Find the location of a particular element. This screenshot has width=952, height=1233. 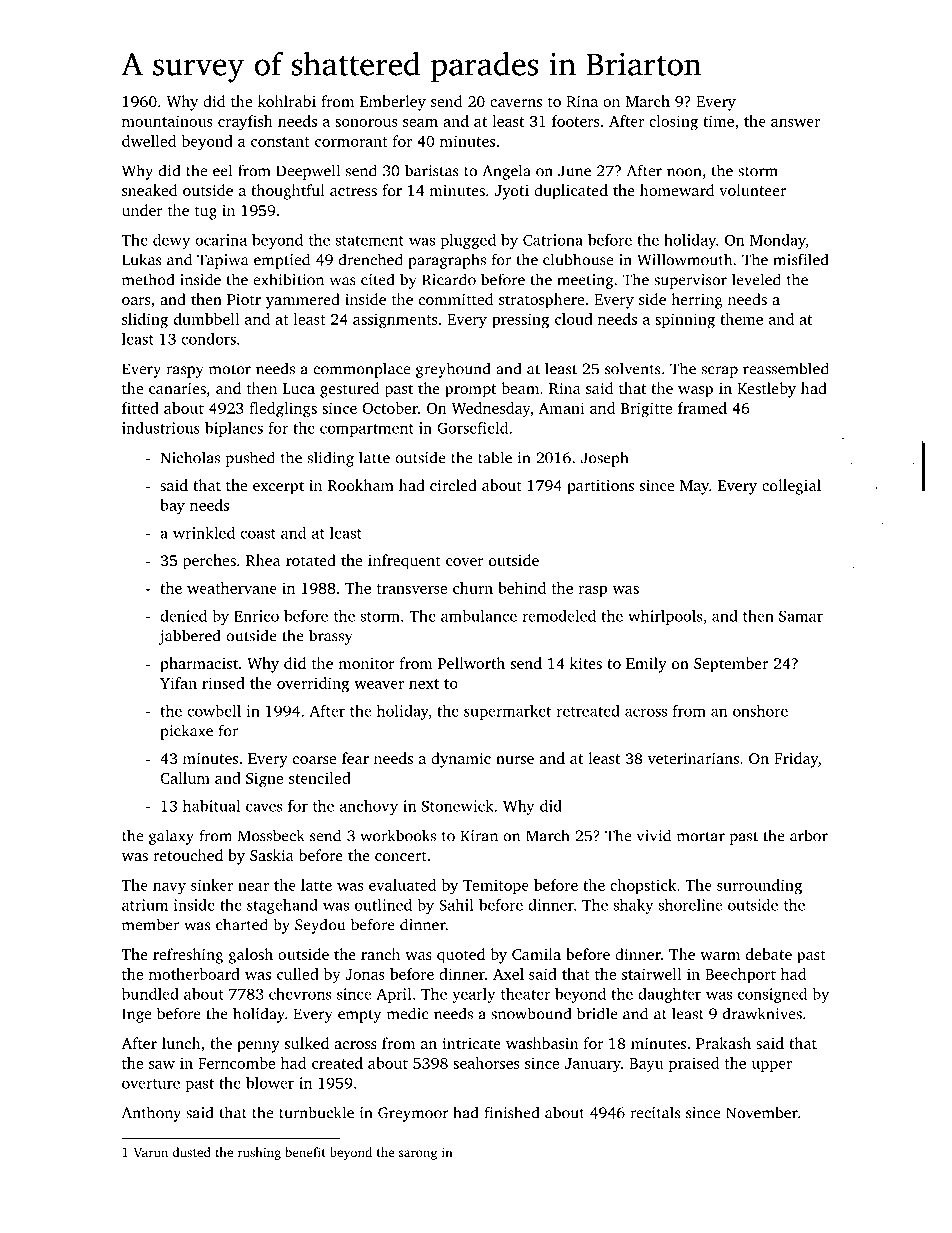

misfiled is located at coordinates (801, 259).
